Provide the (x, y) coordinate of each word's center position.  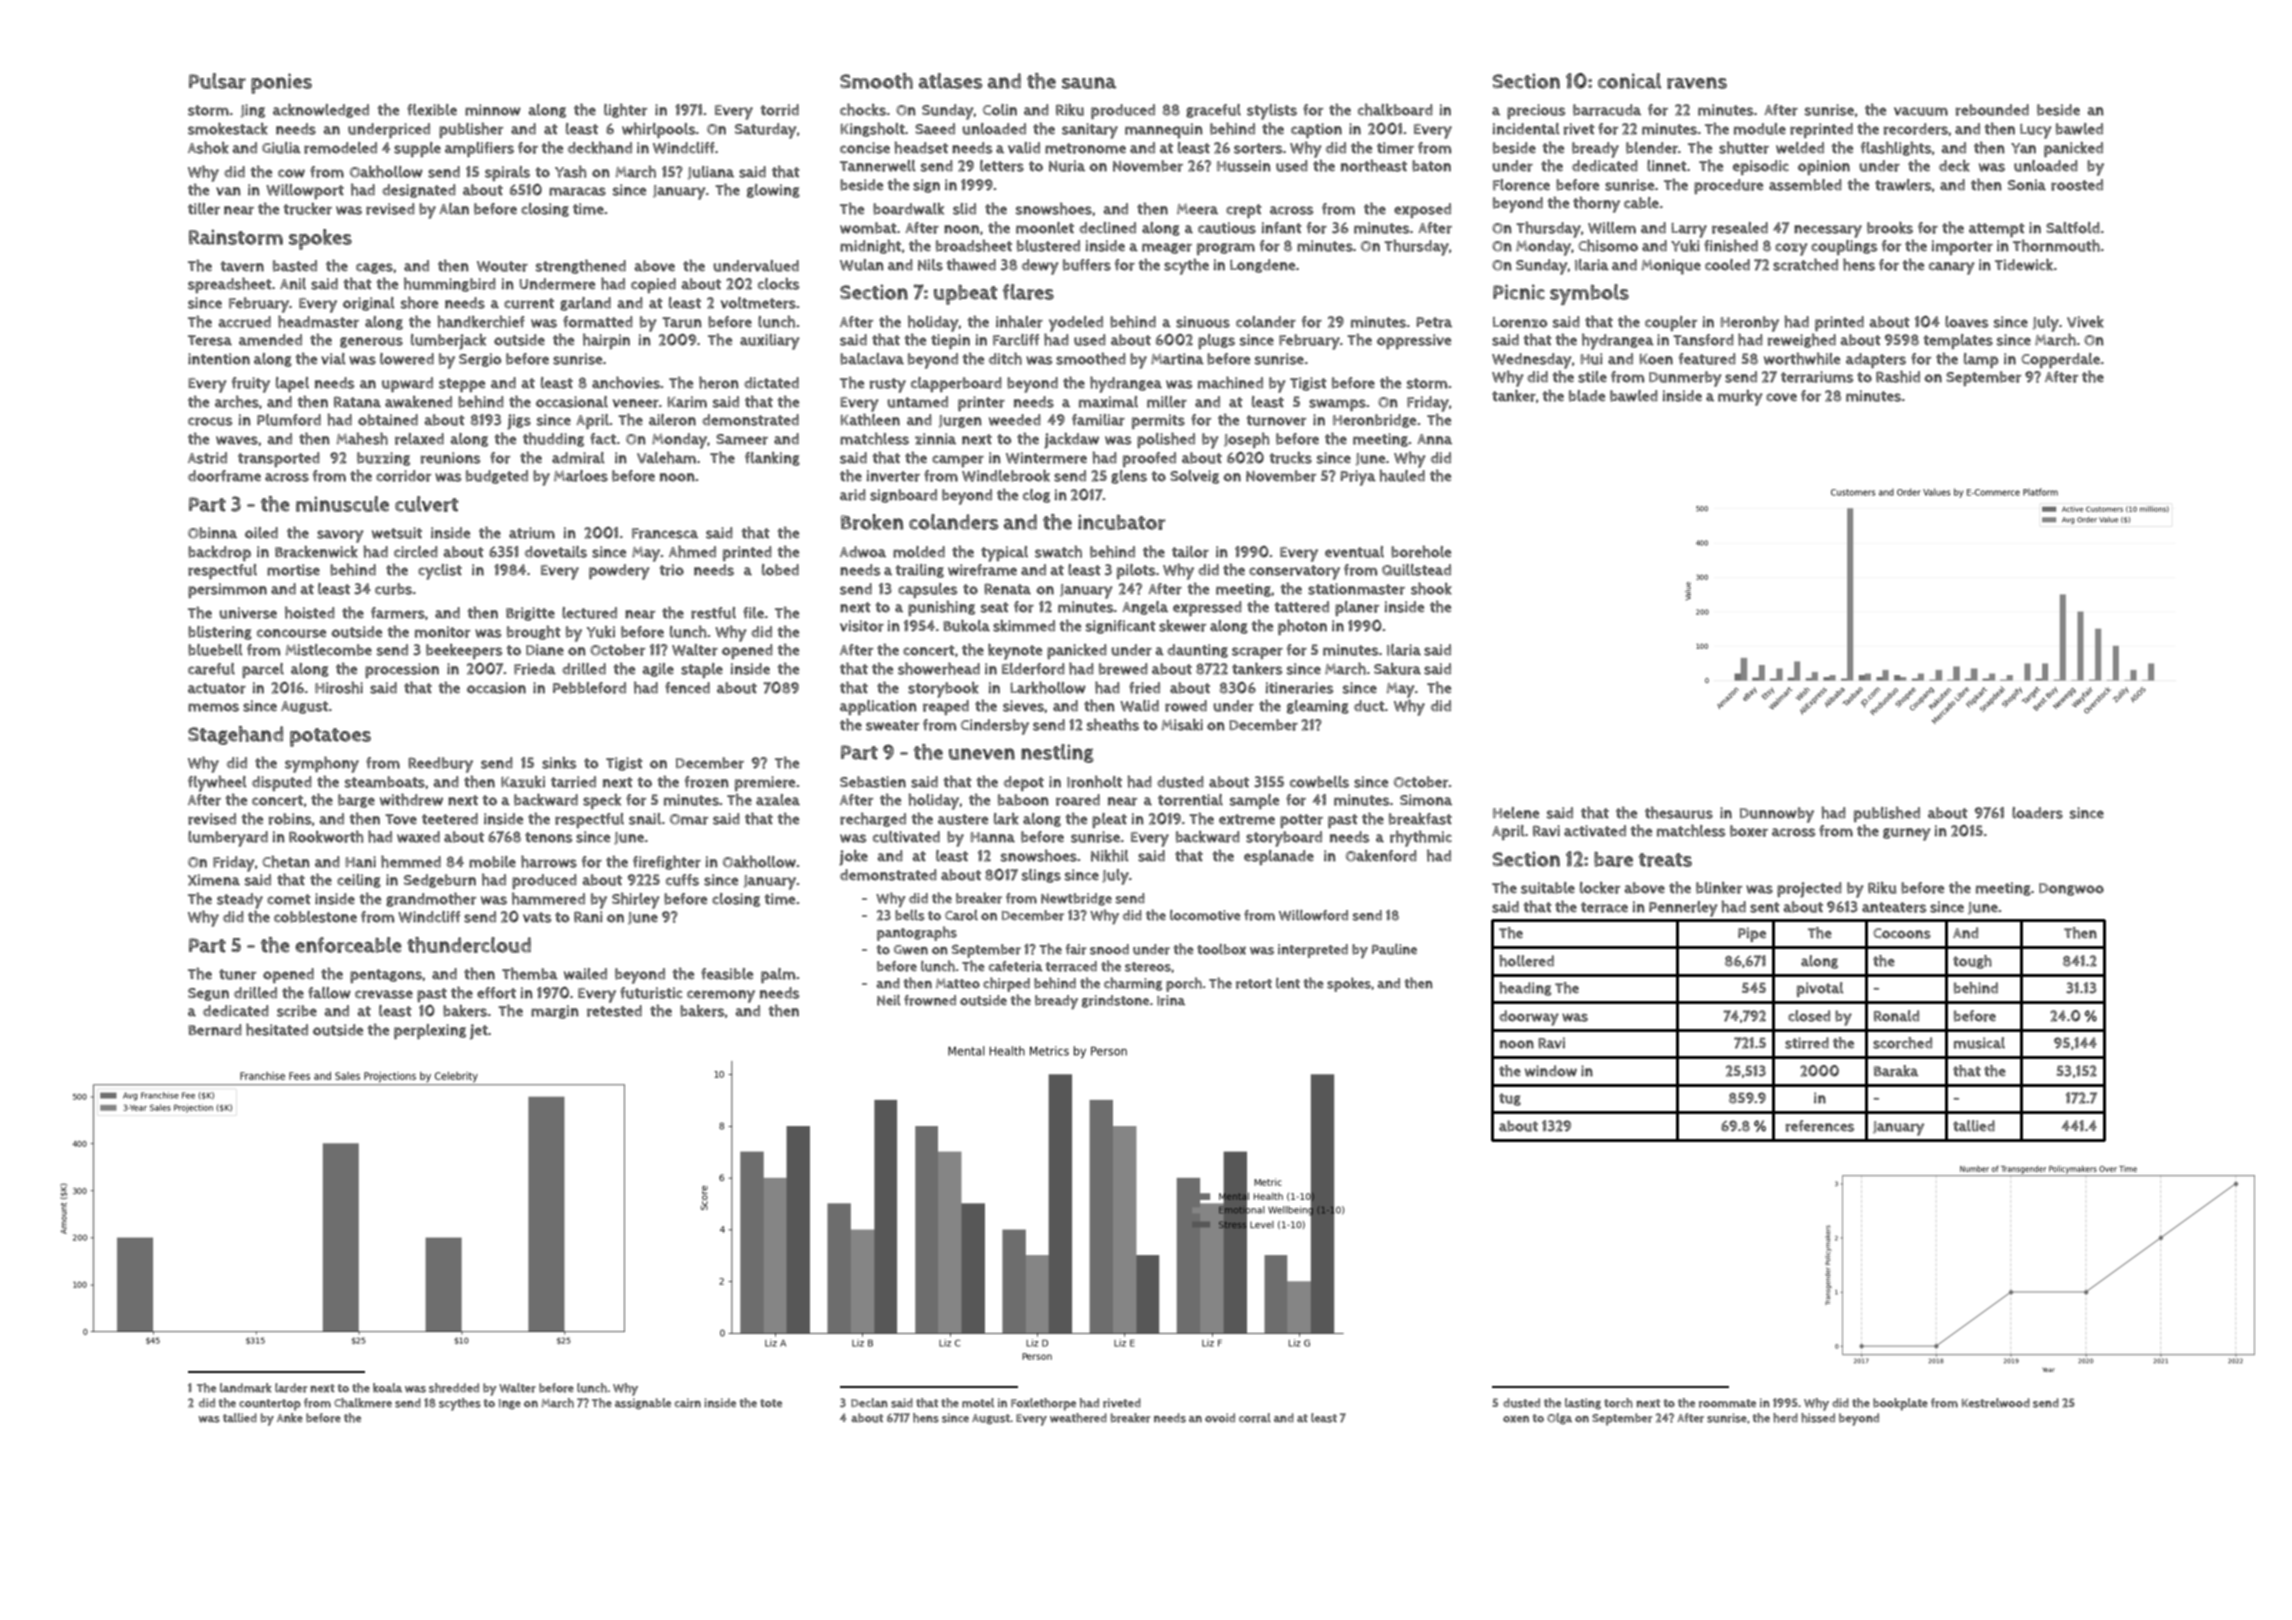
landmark (246, 1388)
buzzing (383, 459)
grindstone (1115, 1001)
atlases (951, 81)
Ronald (1896, 1016)
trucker (308, 209)
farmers (398, 613)
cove (1781, 397)
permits (1158, 421)
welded (1800, 148)
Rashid (1898, 376)
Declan (869, 1402)
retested (614, 1011)
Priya (1358, 478)
